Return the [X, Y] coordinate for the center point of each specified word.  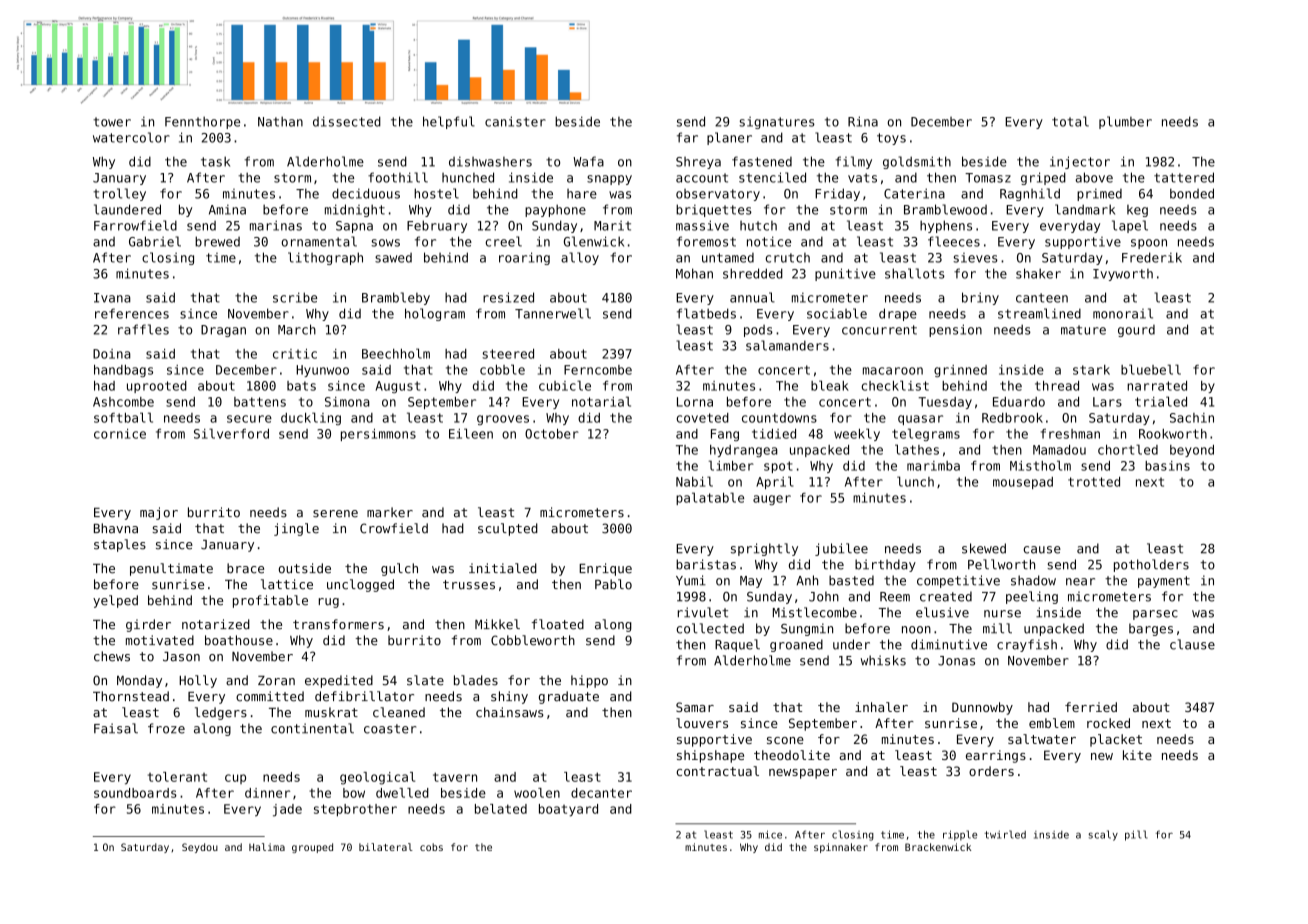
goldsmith [917, 162]
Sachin [1192, 418]
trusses [469, 585]
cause [1042, 550]
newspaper [803, 774]
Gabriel [155, 241]
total [1070, 121]
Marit [612, 226]
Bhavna [116, 528]
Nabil [694, 481]
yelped [115, 601]
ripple [960, 835]
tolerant [177, 777]
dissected [347, 121]
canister [515, 121]
